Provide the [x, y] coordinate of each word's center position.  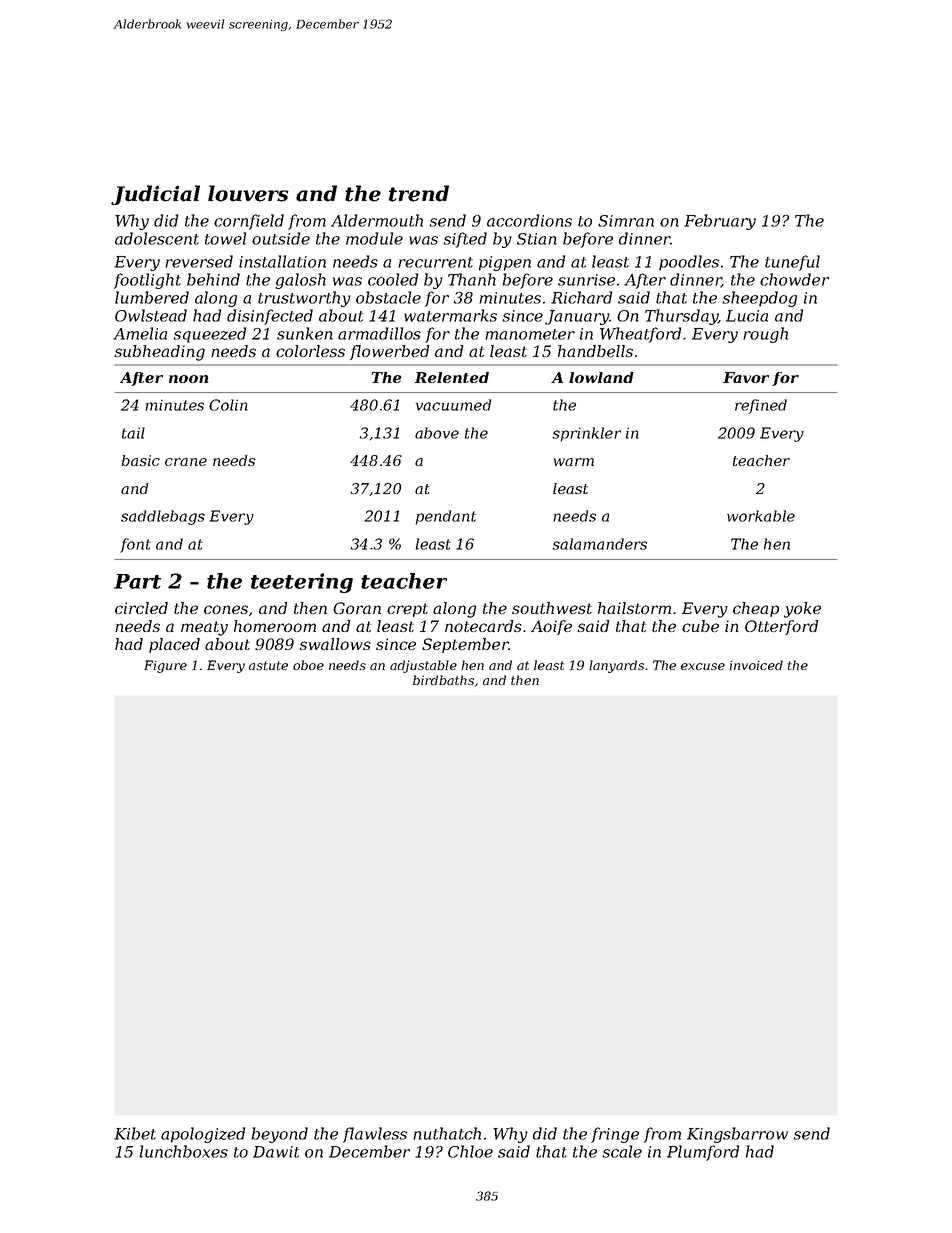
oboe [308, 665]
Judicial [155, 195]
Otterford [782, 627]
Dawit [276, 1152]
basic [140, 460]
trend [419, 193]
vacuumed [453, 405]
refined [761, 406]
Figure [165, 666]
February [720, 222]
